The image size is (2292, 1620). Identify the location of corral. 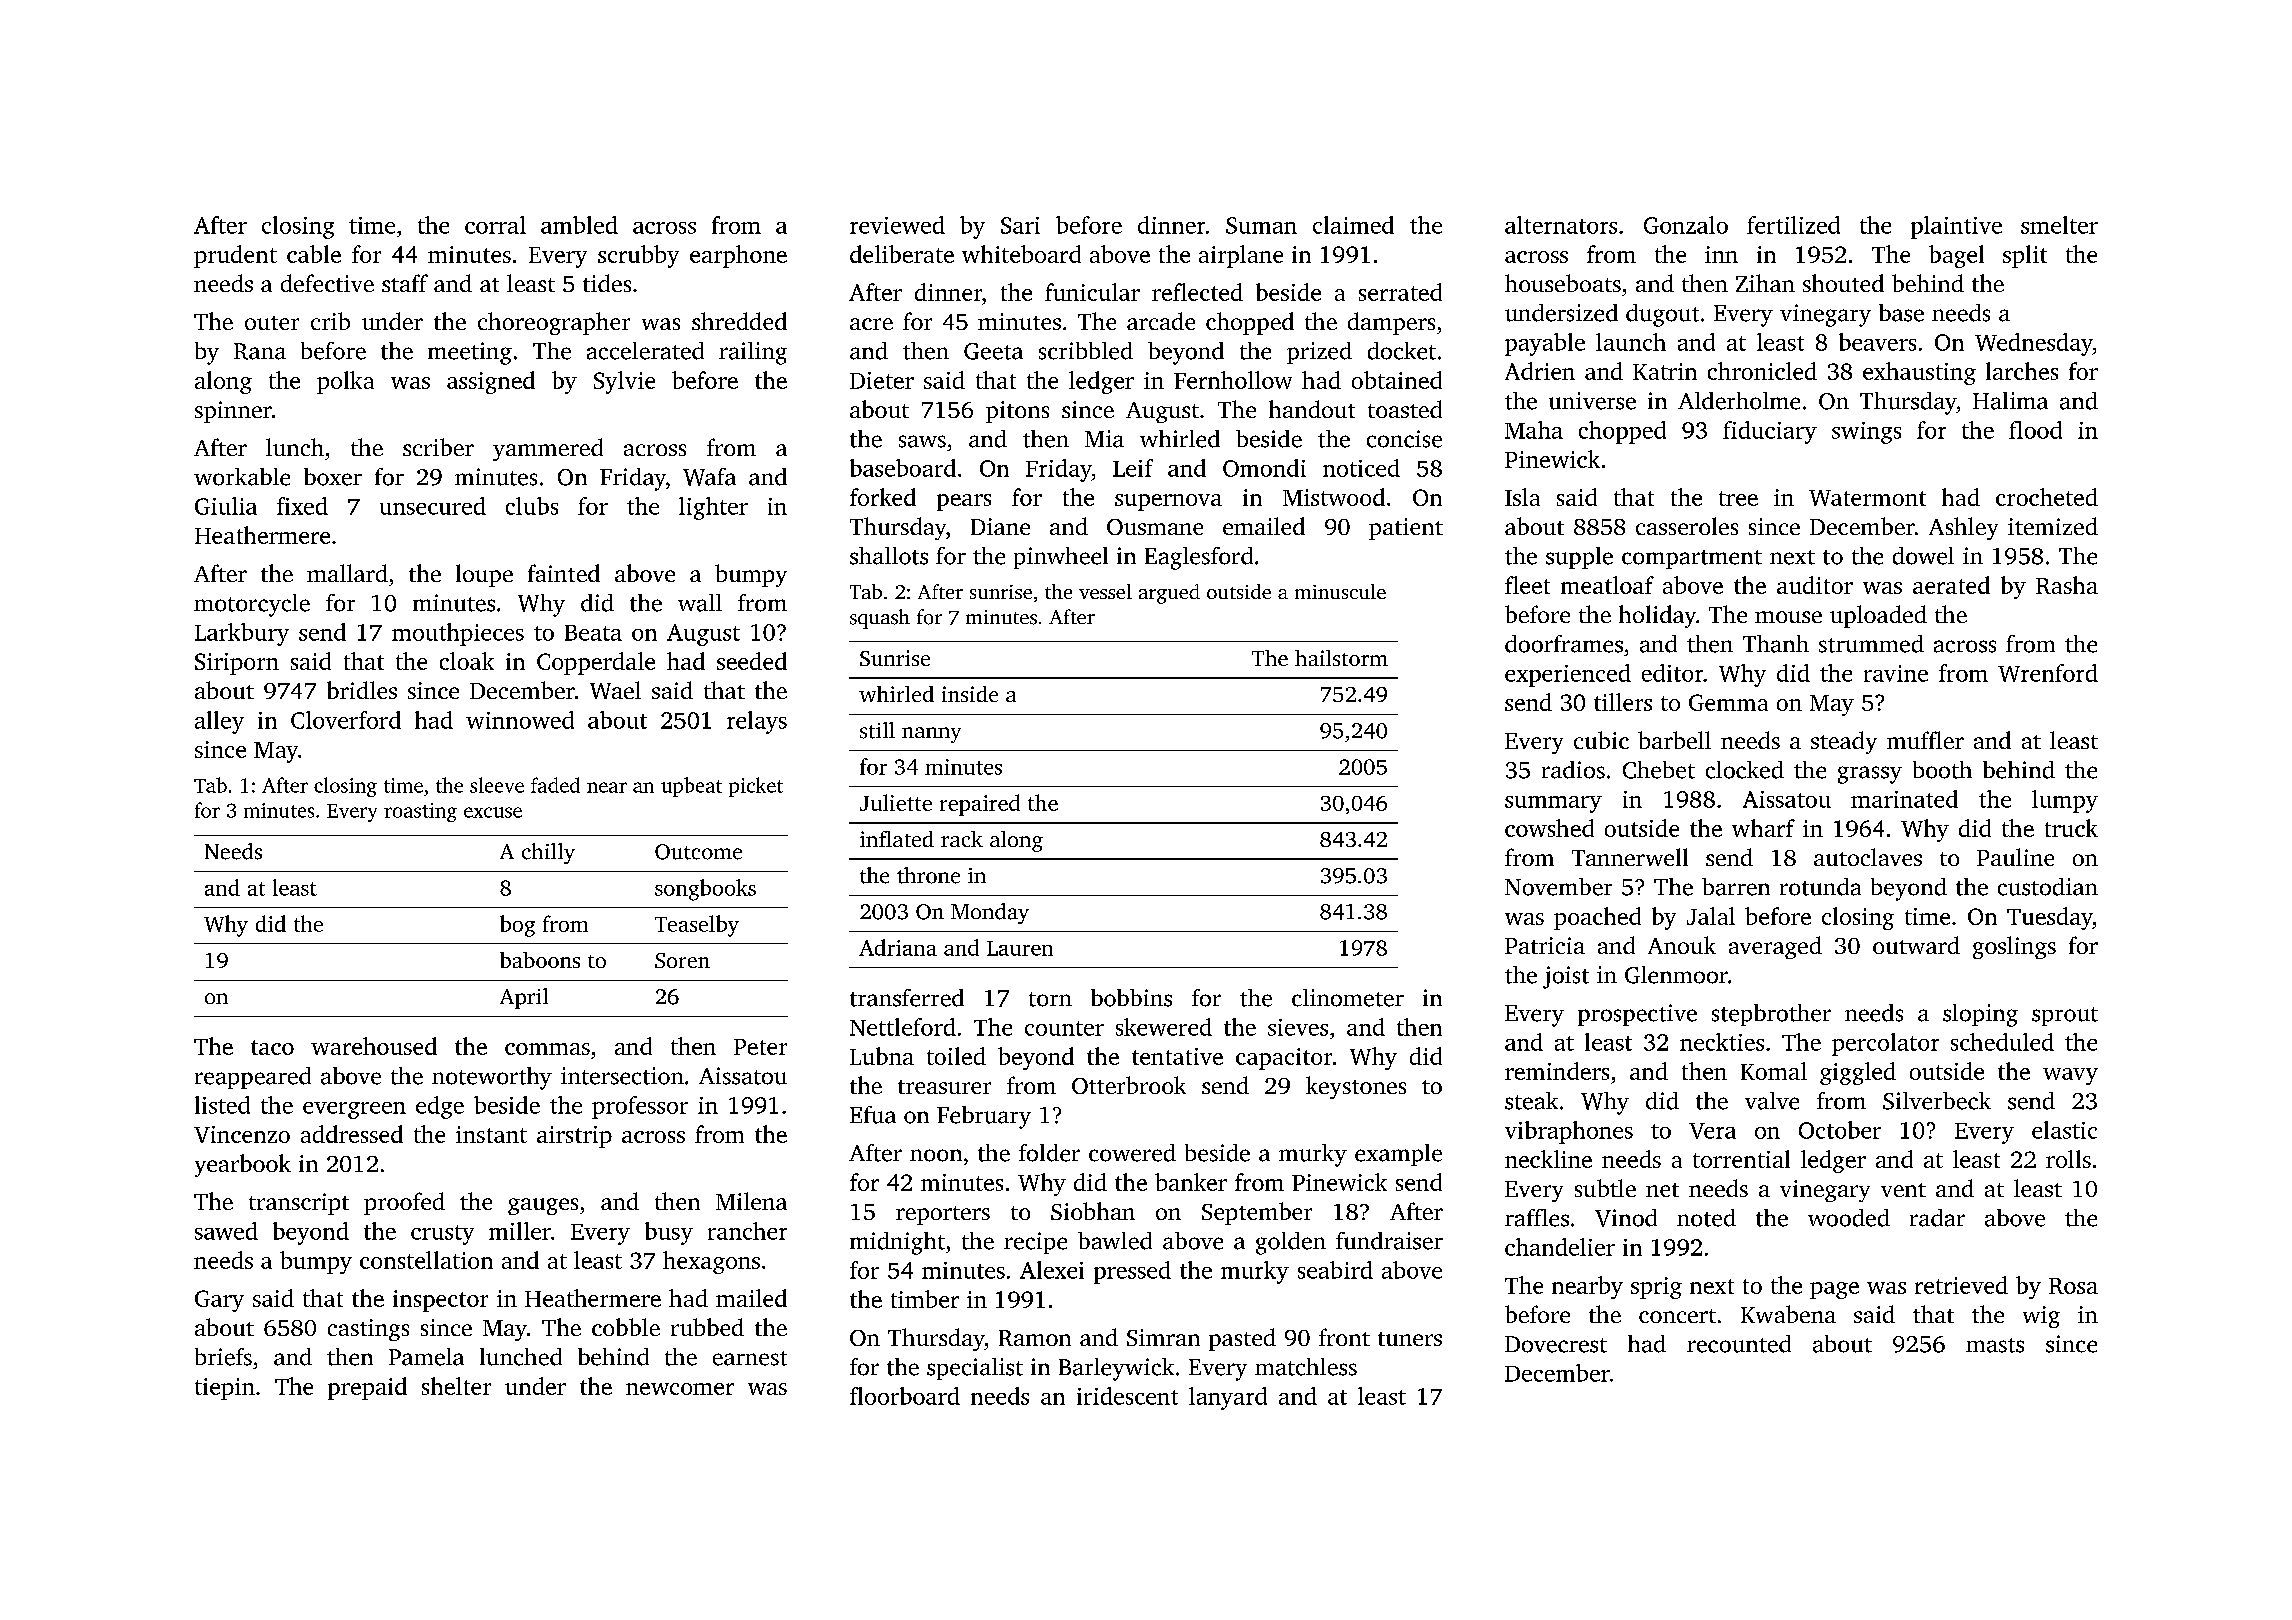
(495, 225).
